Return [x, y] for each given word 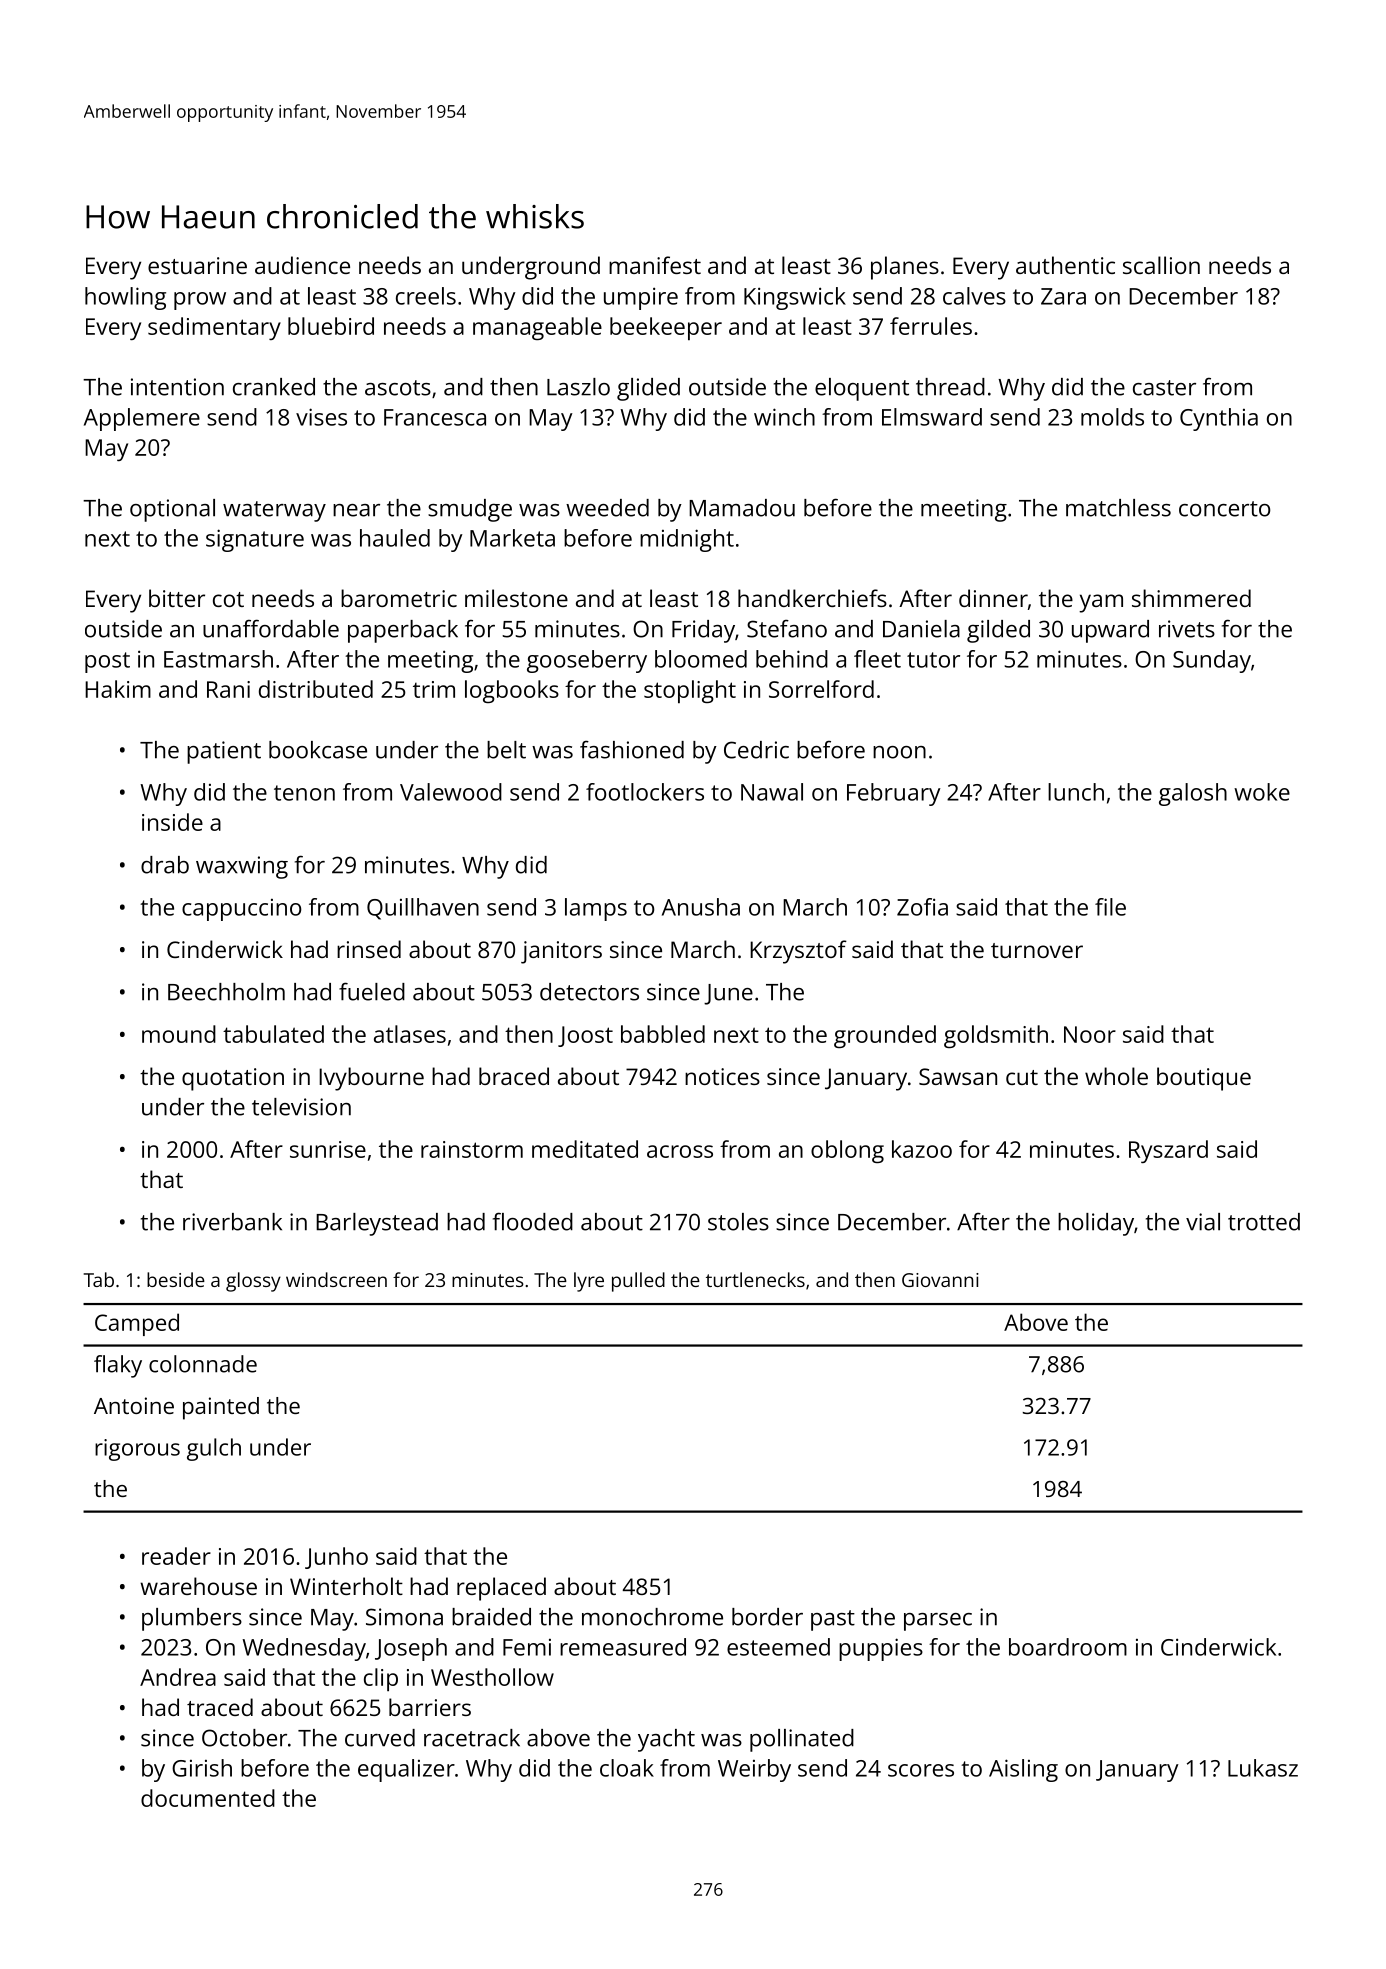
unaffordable [271, 628]
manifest [655, 265]
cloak [627, 1768]
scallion [1161, 265]
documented [208, 1798]
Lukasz [1263, 1768]
